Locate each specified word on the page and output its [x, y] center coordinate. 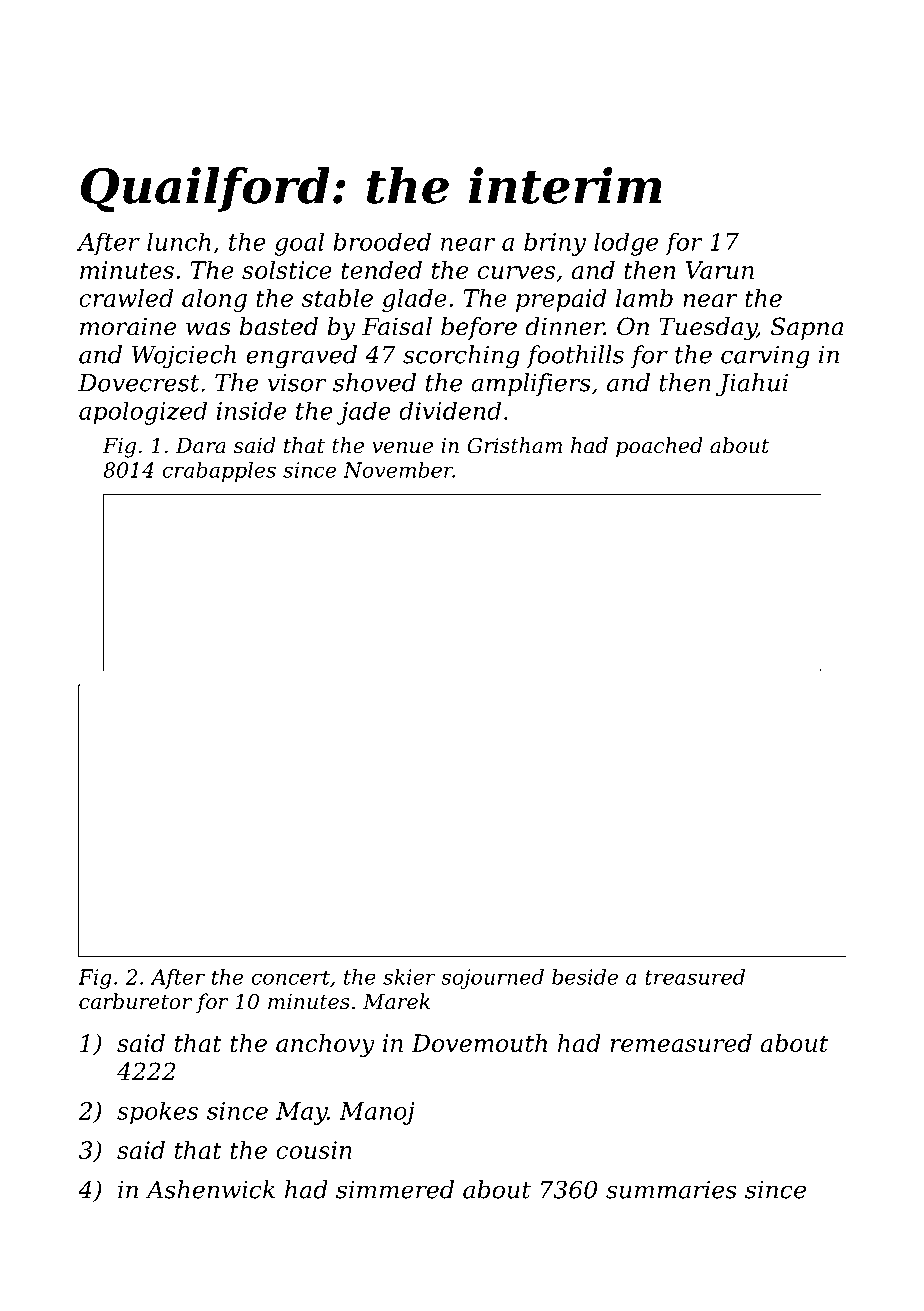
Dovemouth [479, 1043]
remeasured [681, 1043]
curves [516, 272]
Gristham [514, 445]
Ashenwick [210, 1189]
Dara [201, 446]
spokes [157, 1113]
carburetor [135, 1001]
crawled [126, 298]
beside [585, 977]
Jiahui [752, 384]
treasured [695, 977]
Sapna [807, 328]
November [398, 470]
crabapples [219, 472]
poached [659, 447]
